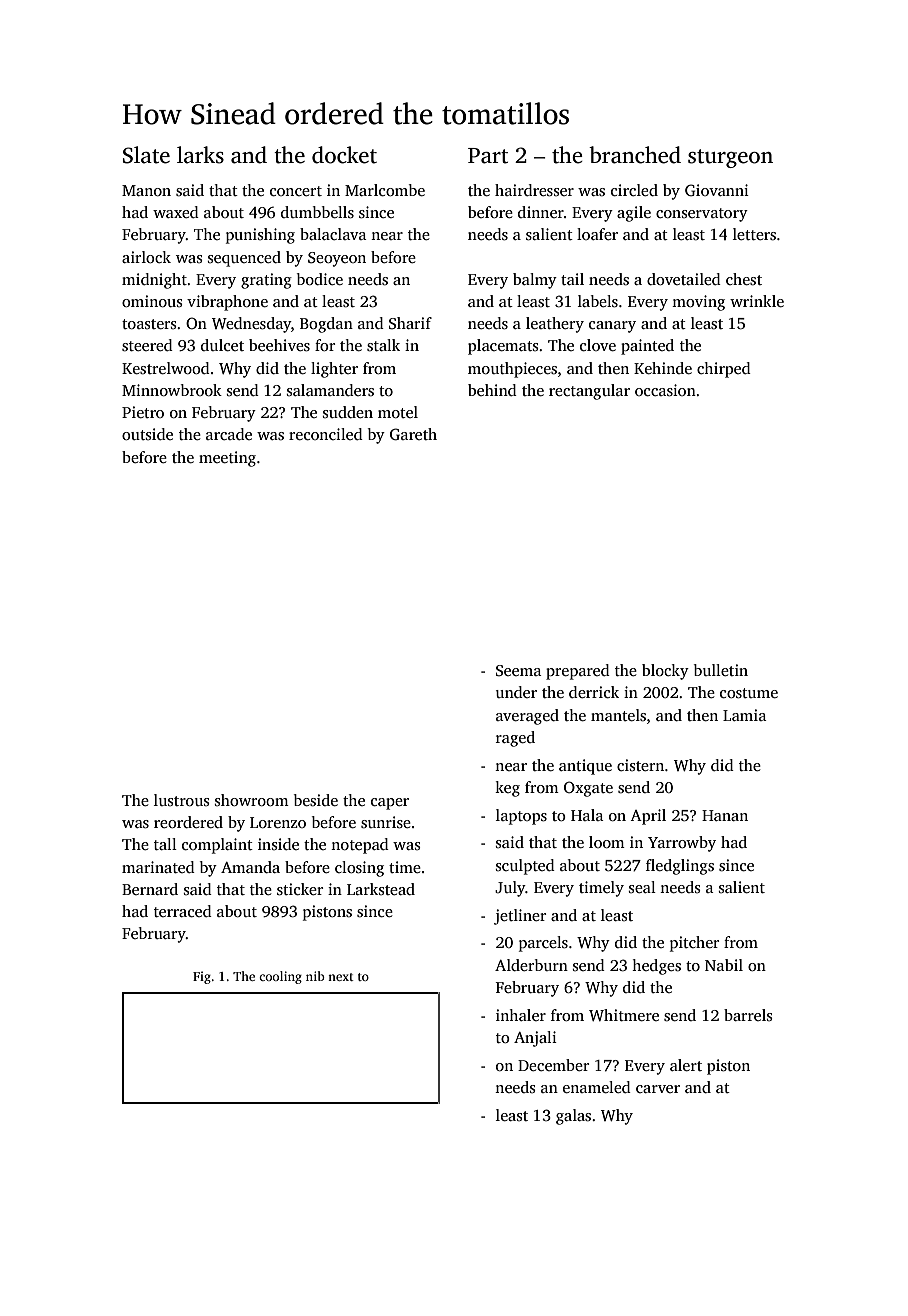 This screenshot has width=908, height=1316. What do you see at coordinates (413, 434) in the screenshot?
I see `Gareth` at bounding box center [413, 434].
